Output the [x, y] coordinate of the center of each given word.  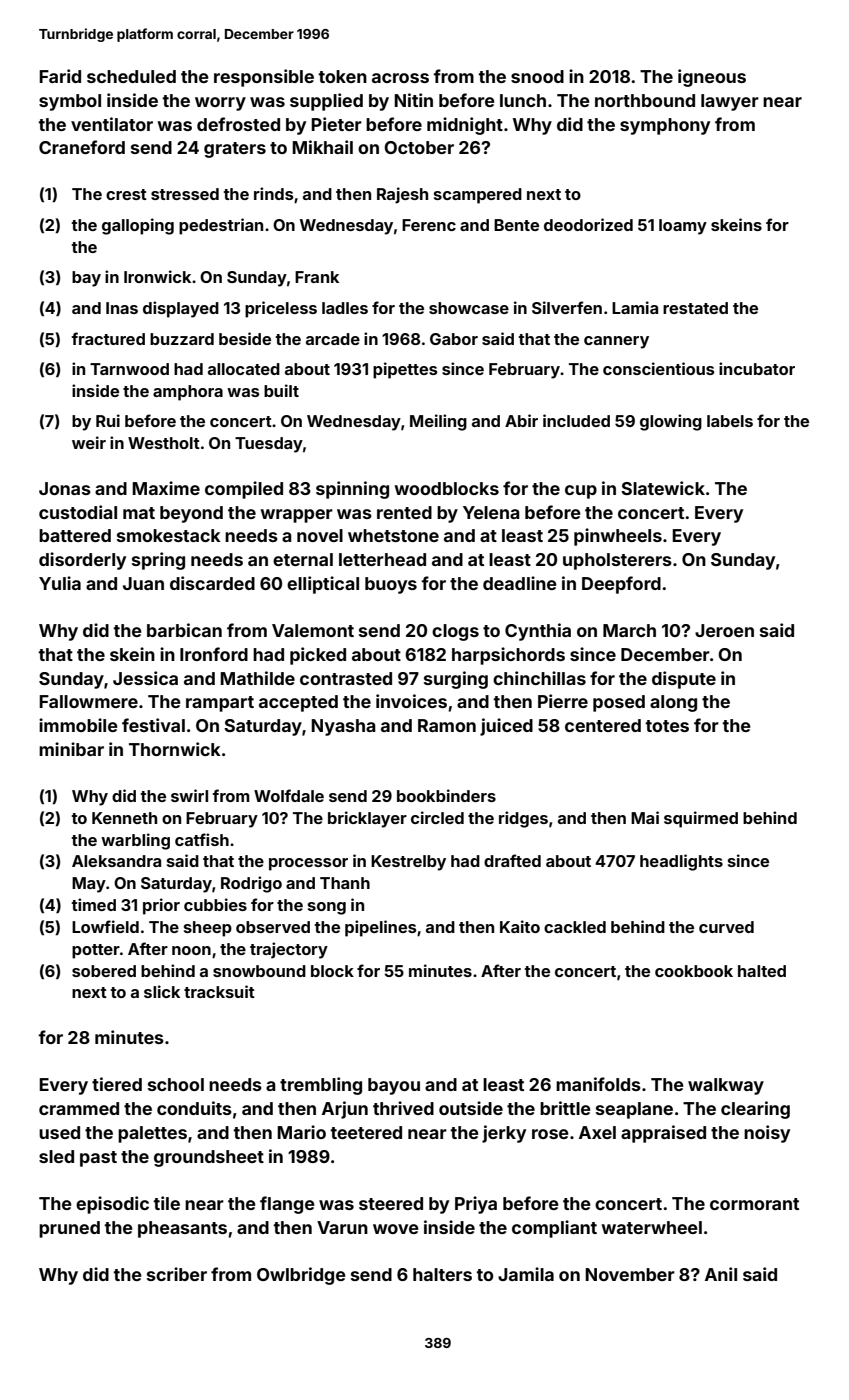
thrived [403, 1108]
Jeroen [724, 630]
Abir [521, 420]
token [342, 76]
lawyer [730, 102]
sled [56, 1156]
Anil [721, 1274]
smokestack [169, 535]
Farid [60, 76]
